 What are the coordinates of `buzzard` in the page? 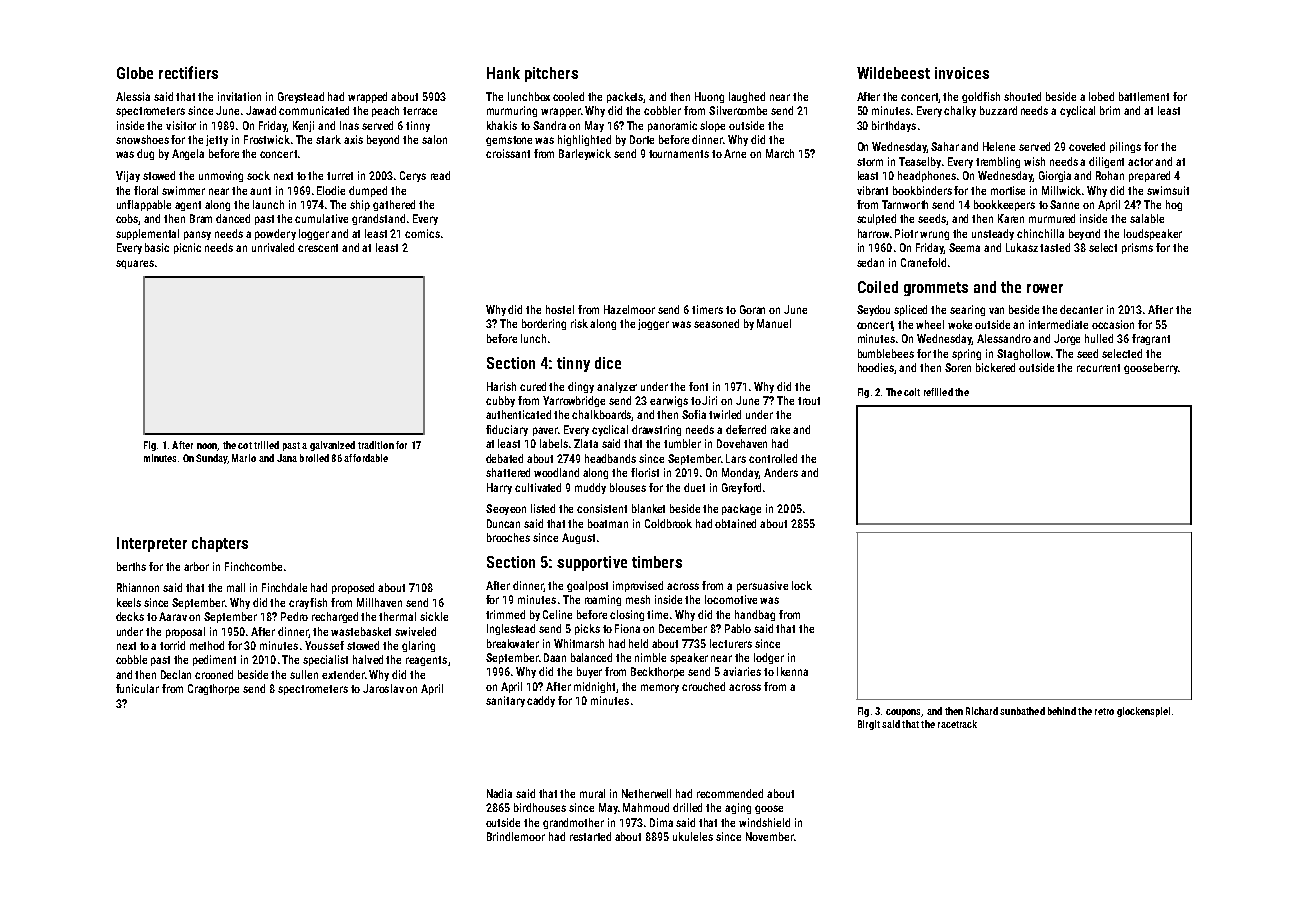 It's located at (998, 110).
